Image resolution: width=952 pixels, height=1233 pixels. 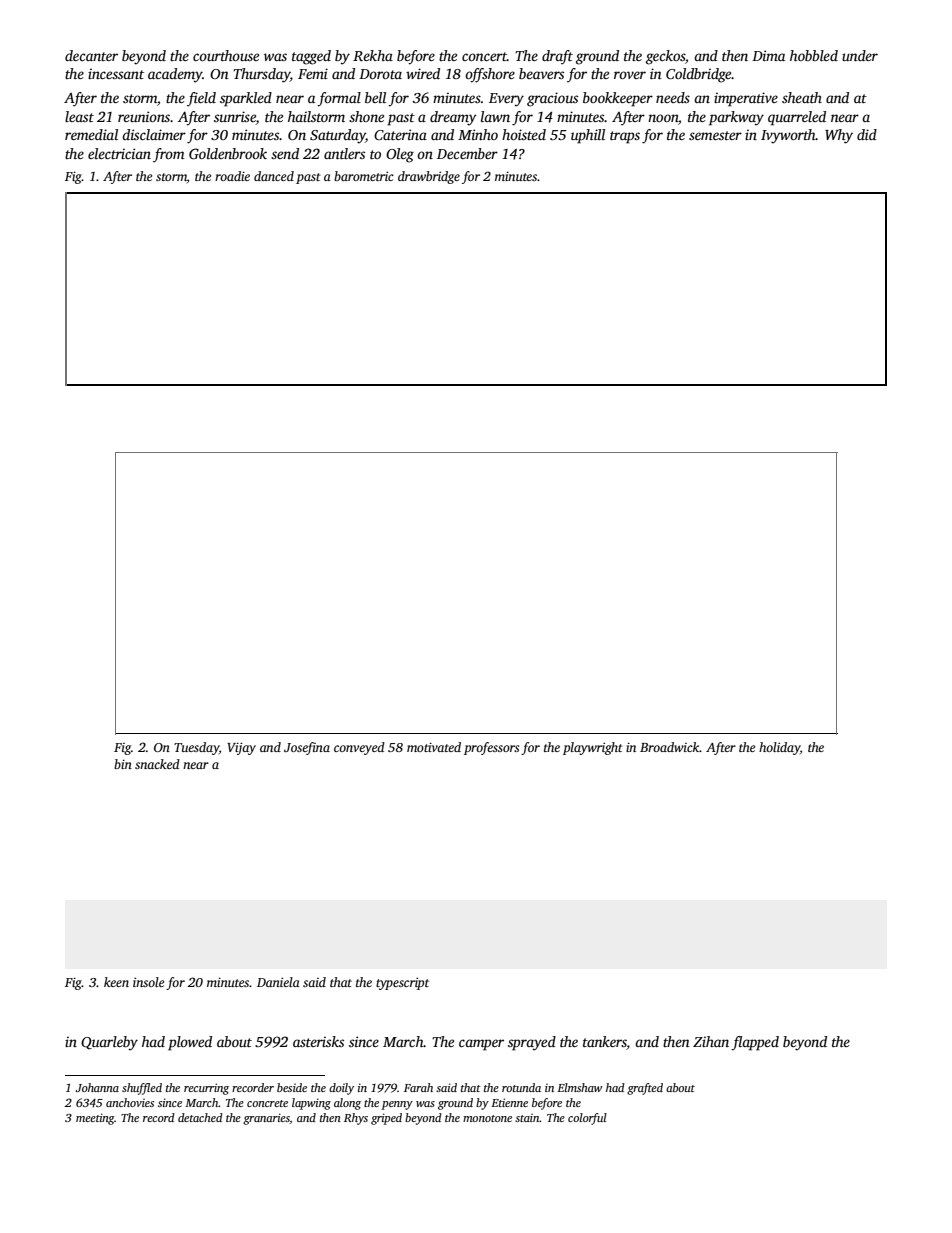 I want to click on concrete, so click(x=267, y=1103).
